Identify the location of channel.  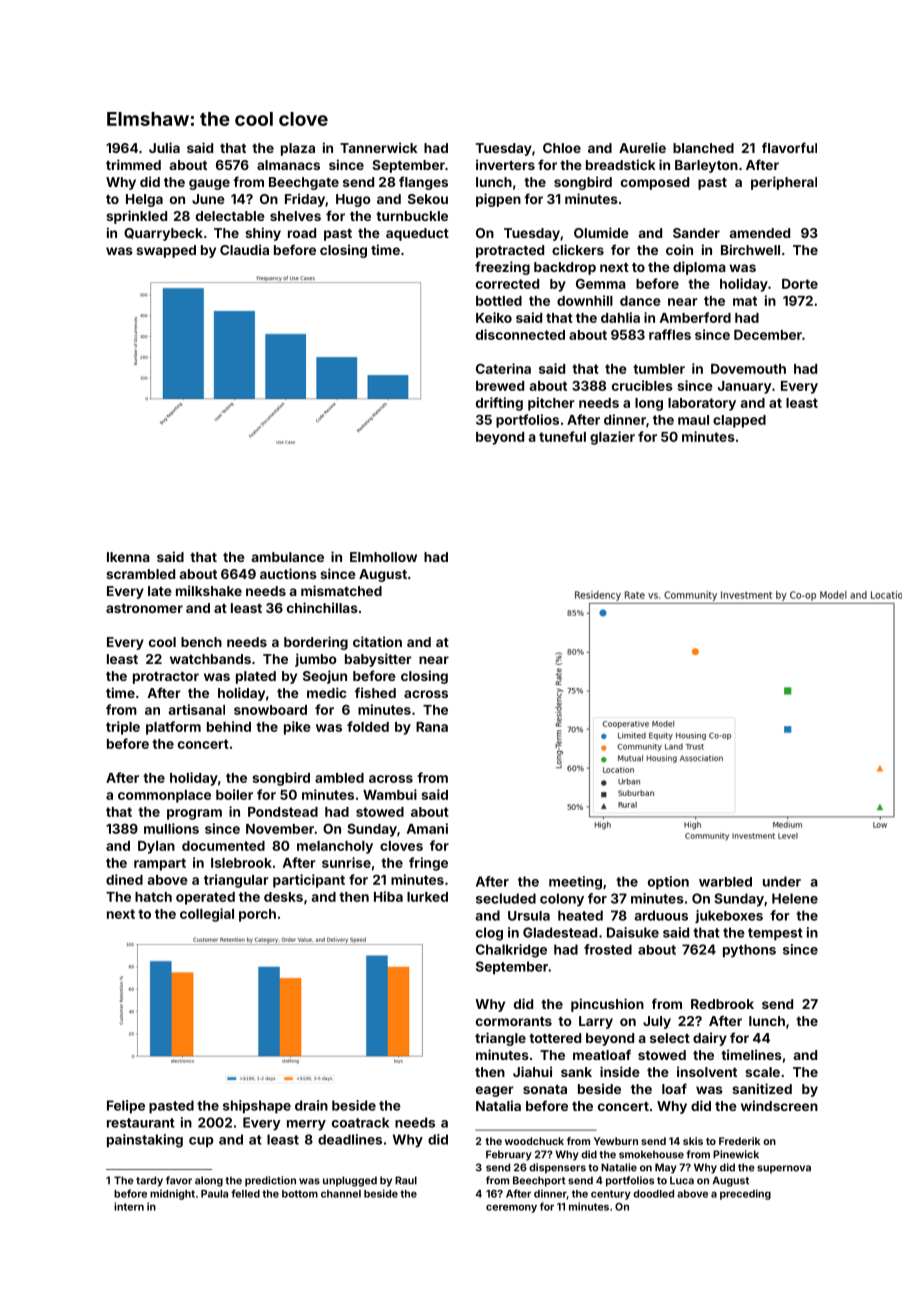
(341, 1194).
